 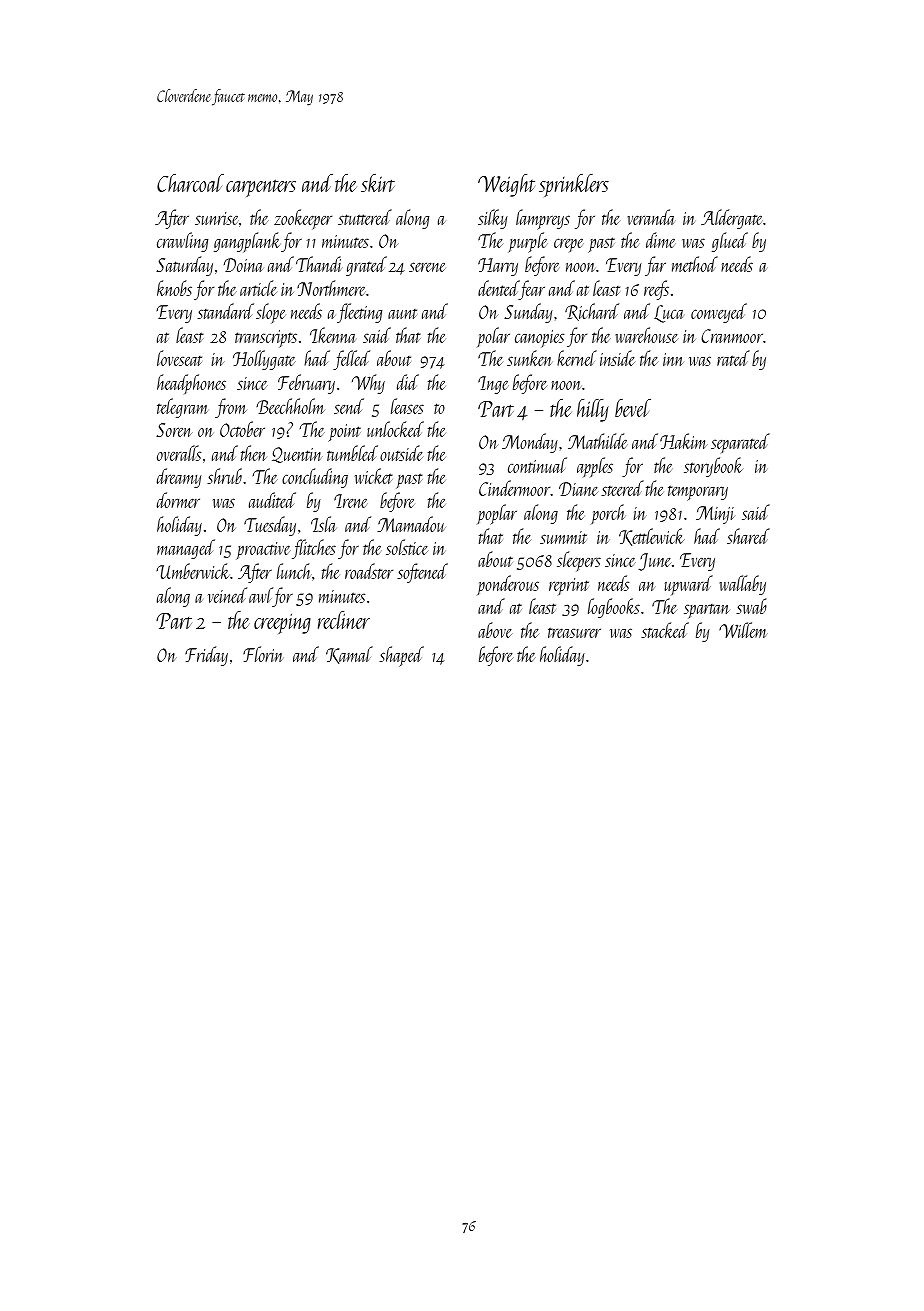 I want to click on overalls, so click(x=179, y=453).
